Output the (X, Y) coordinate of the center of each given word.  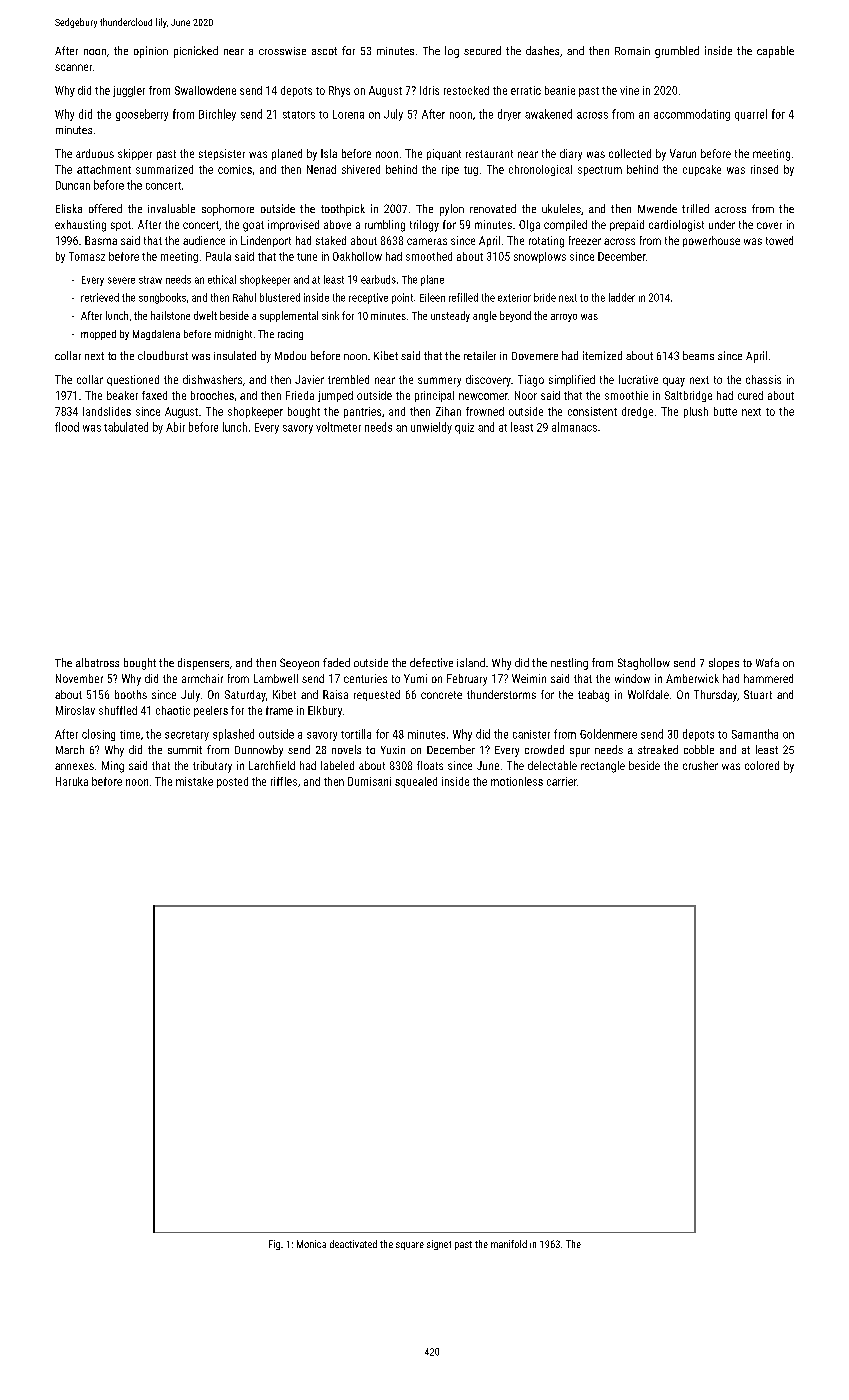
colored (762, 765)
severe (121, 280)
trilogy (424, 226)
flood (67, 427)
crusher (700, 765)
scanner (73, 67)
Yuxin (393, 750)
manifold (509, 1244)
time (130, 734)
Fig (274, 1245)
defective (431, 662)
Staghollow (644, 664)
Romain (632, 51)
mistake (194, 781)
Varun (683, 153)
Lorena (348, 114)
